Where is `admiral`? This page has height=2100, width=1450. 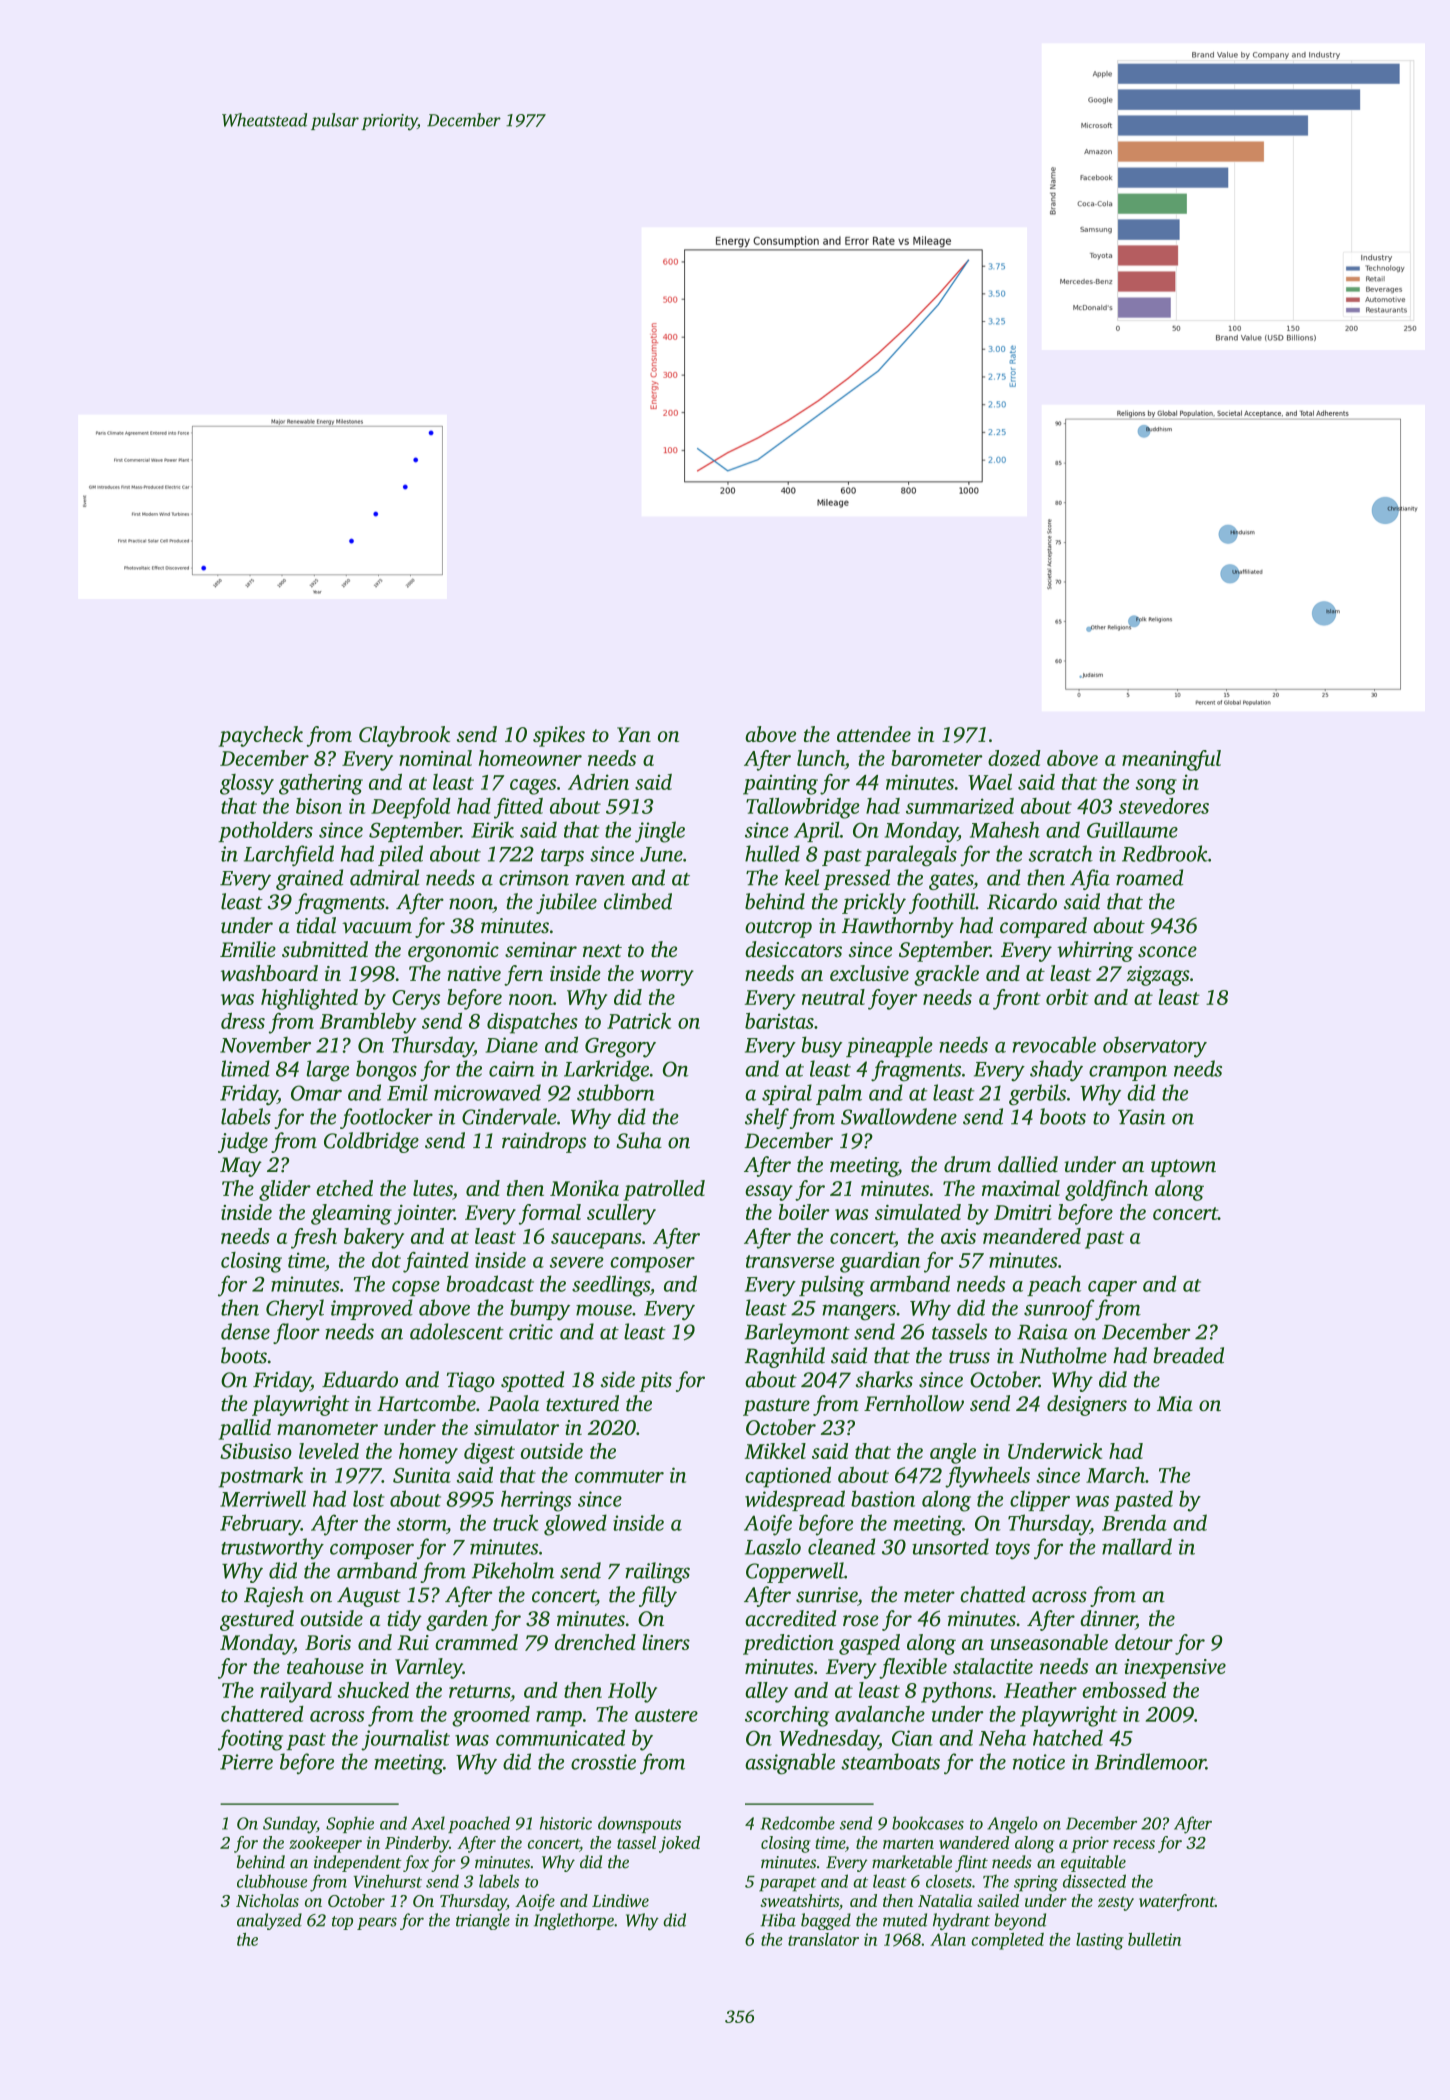
admiral is located at coordinates (385, 877).
